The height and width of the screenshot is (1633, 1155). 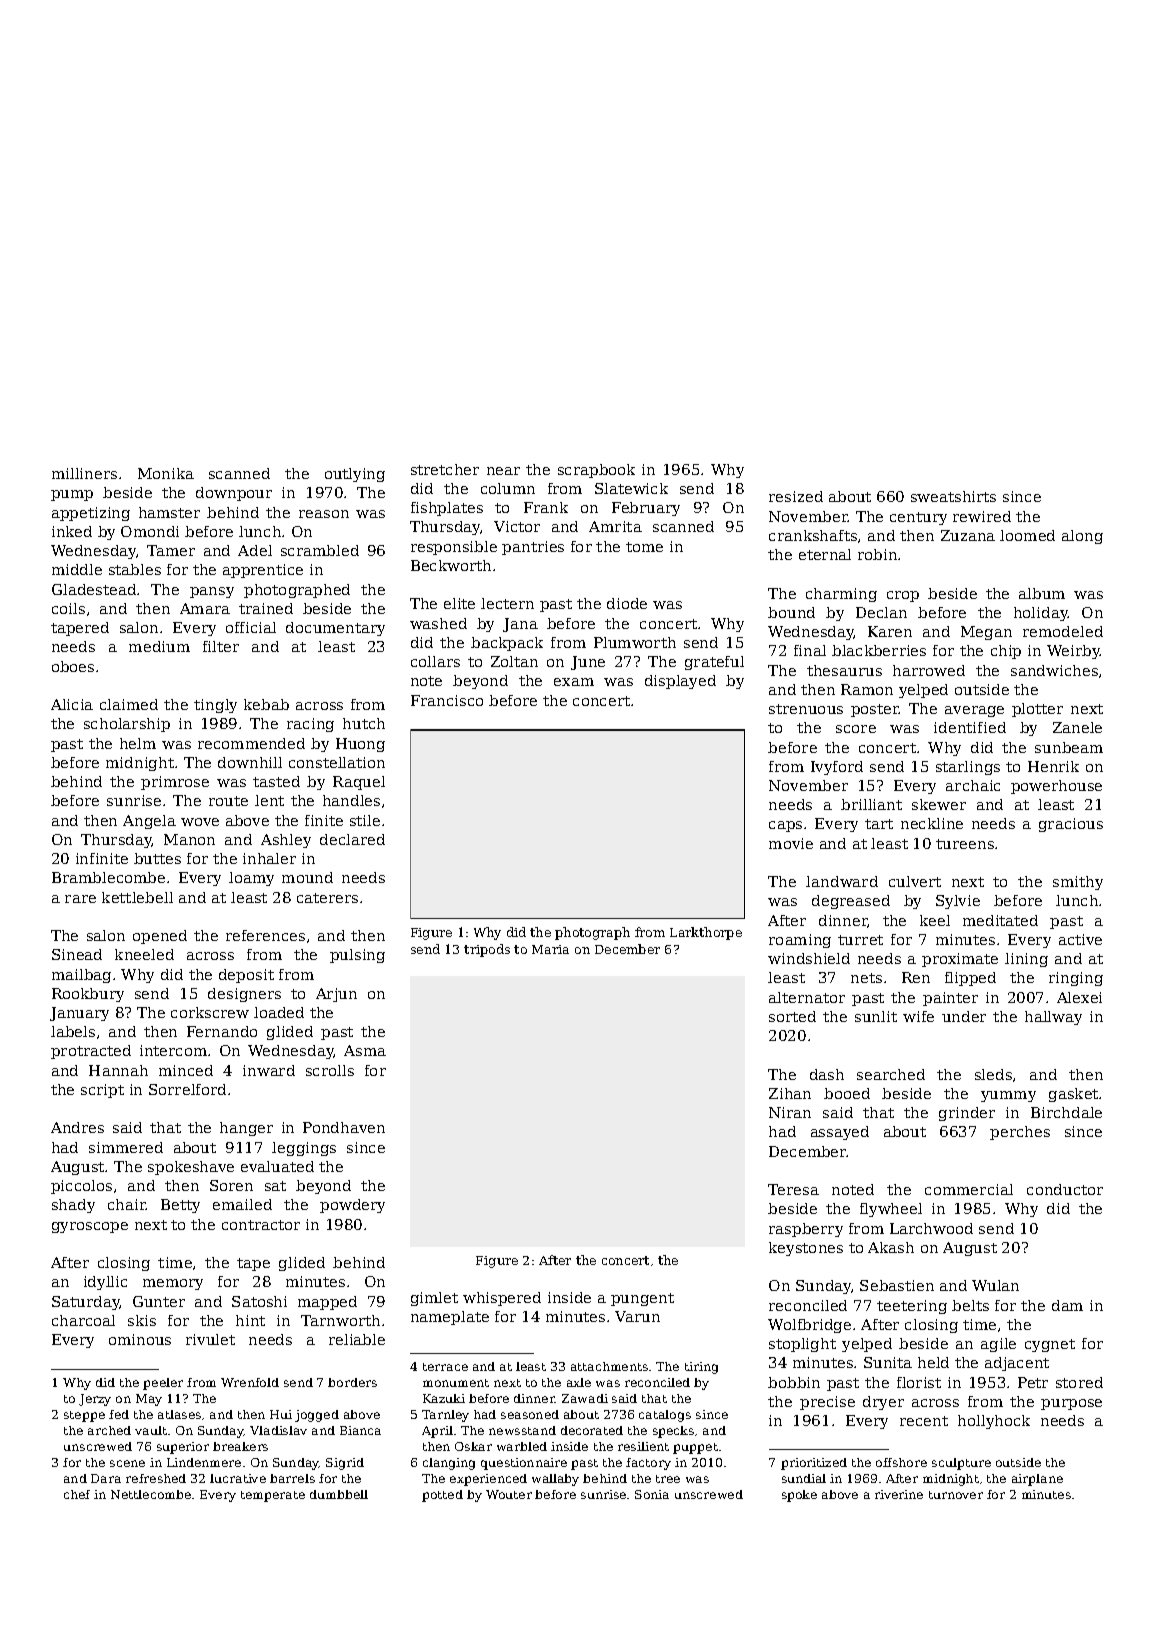 I want to click on idyllic, so click(x=105, y=1283).
